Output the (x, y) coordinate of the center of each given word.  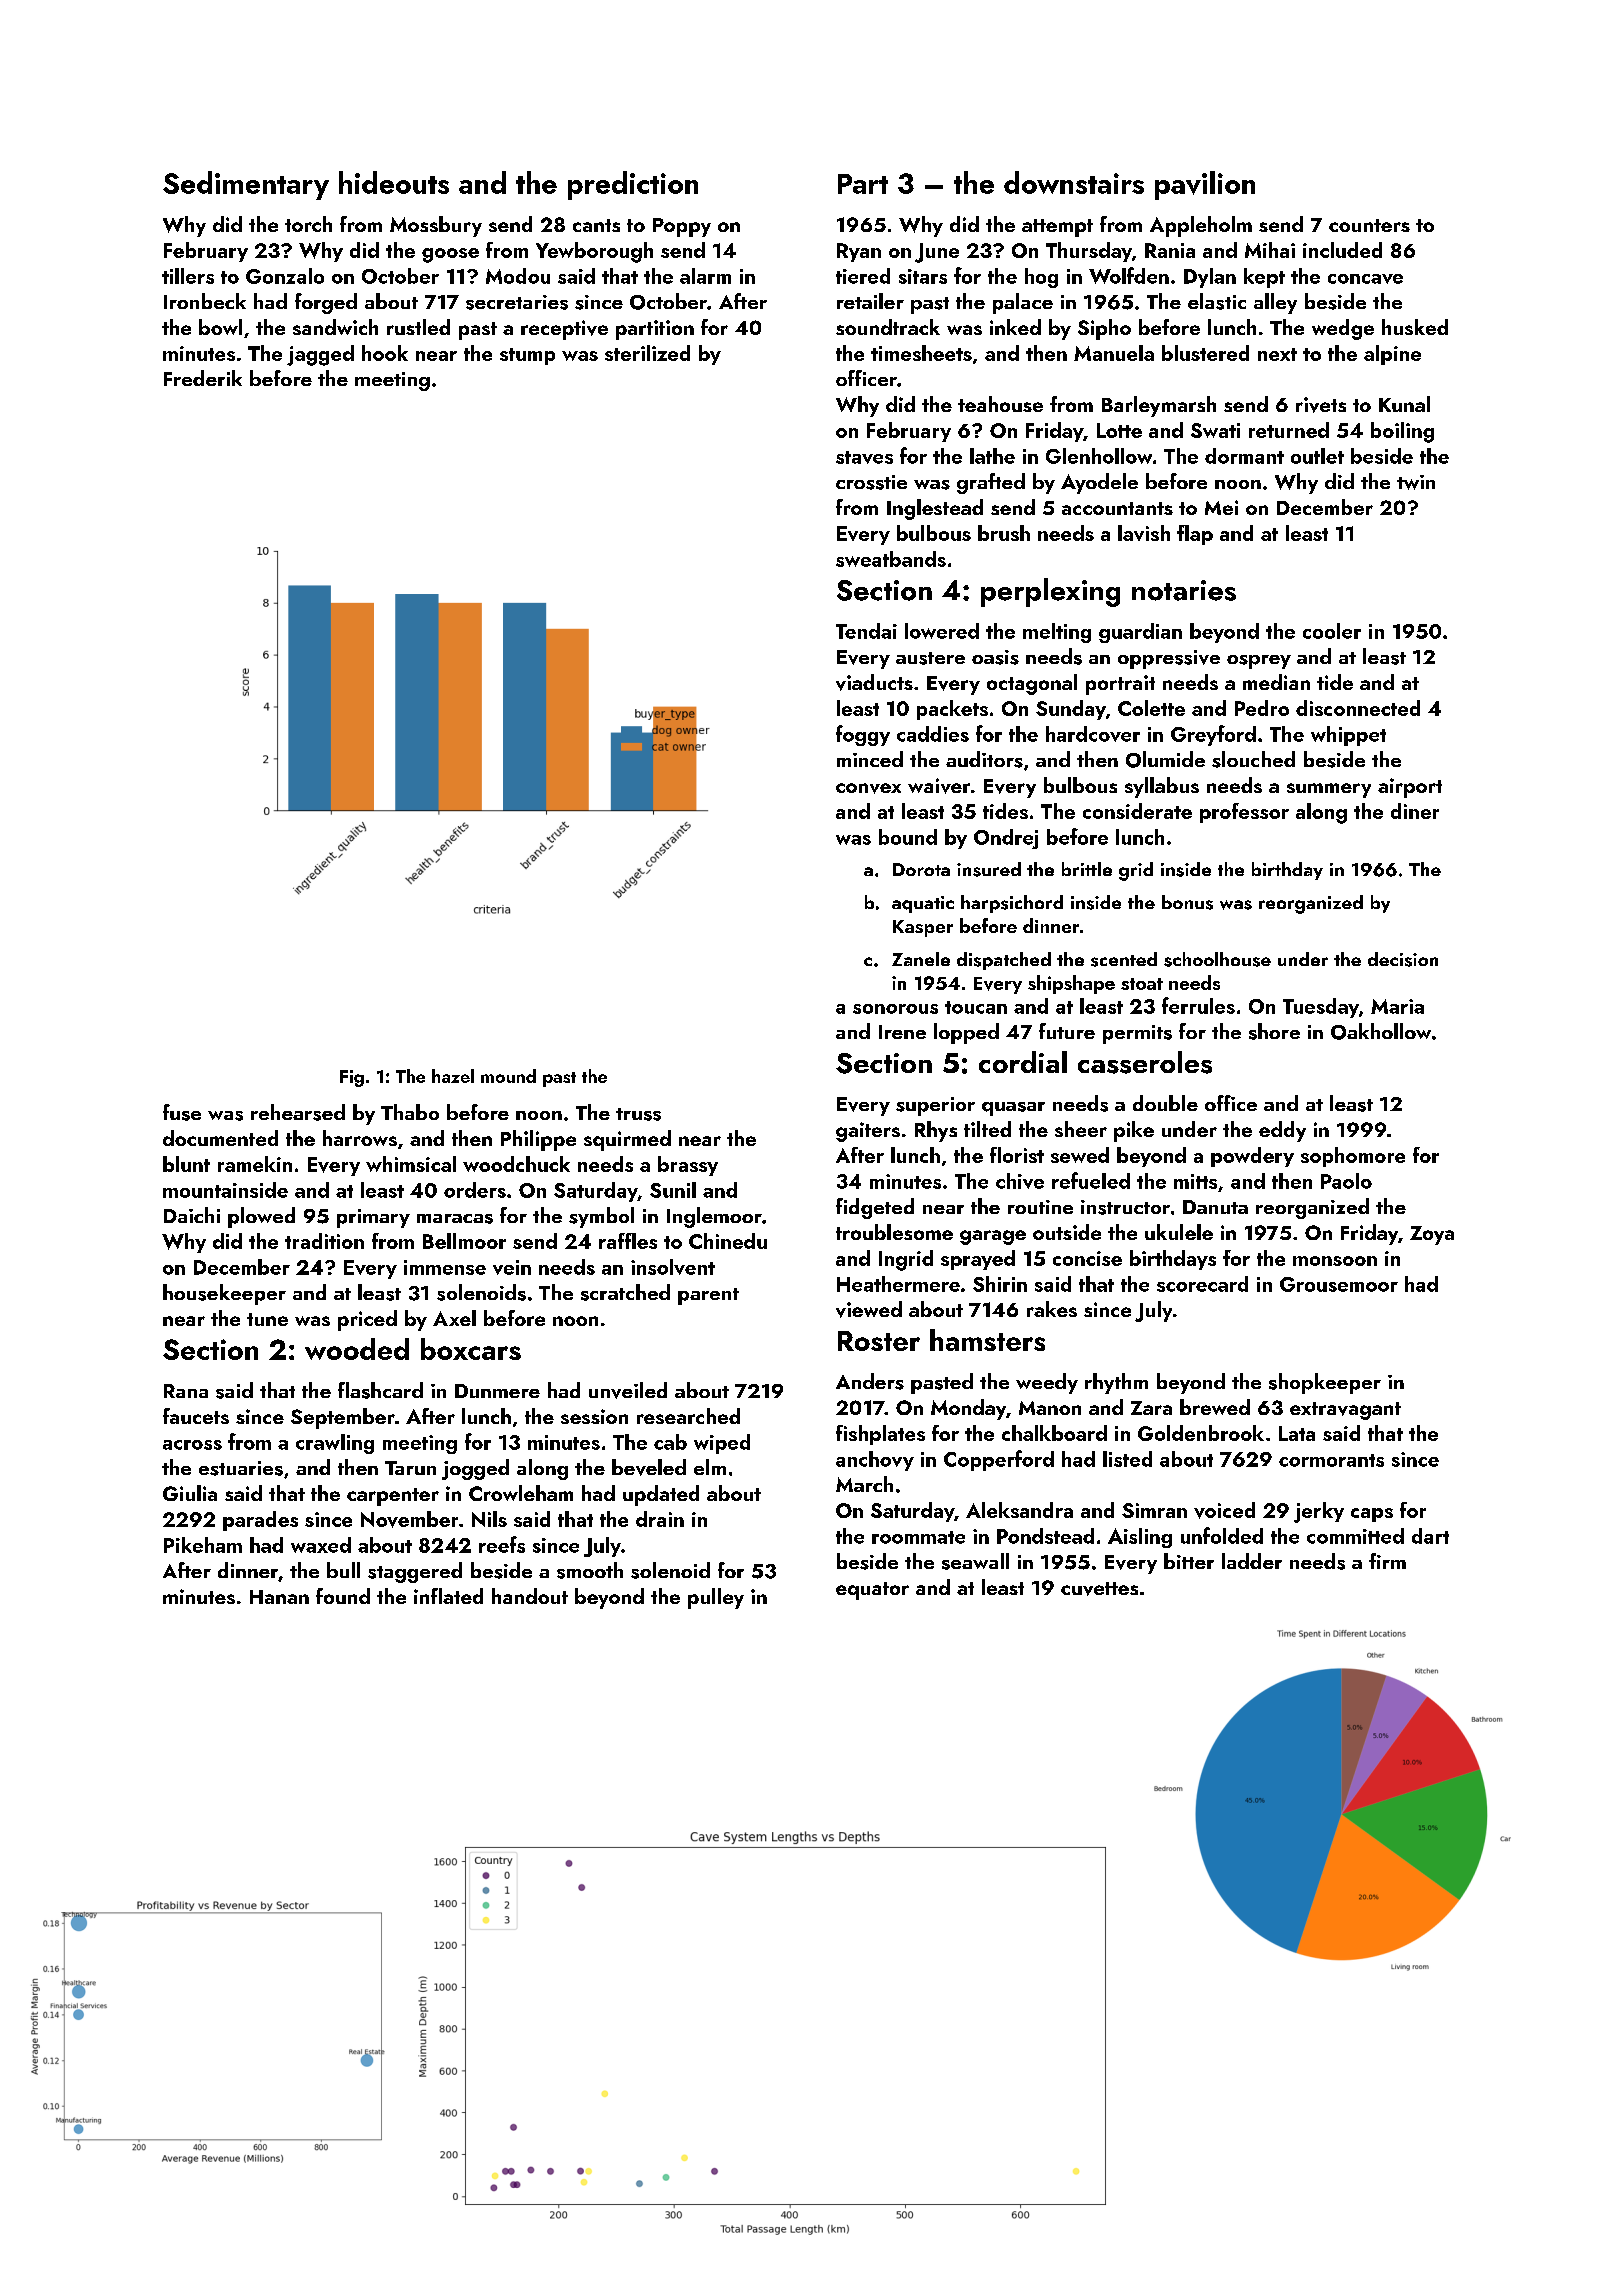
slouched (1253, 759)
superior (935, 1106)
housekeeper (224, 1294)
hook (385, 353)
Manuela (1114, 353)
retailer (870, 301)
